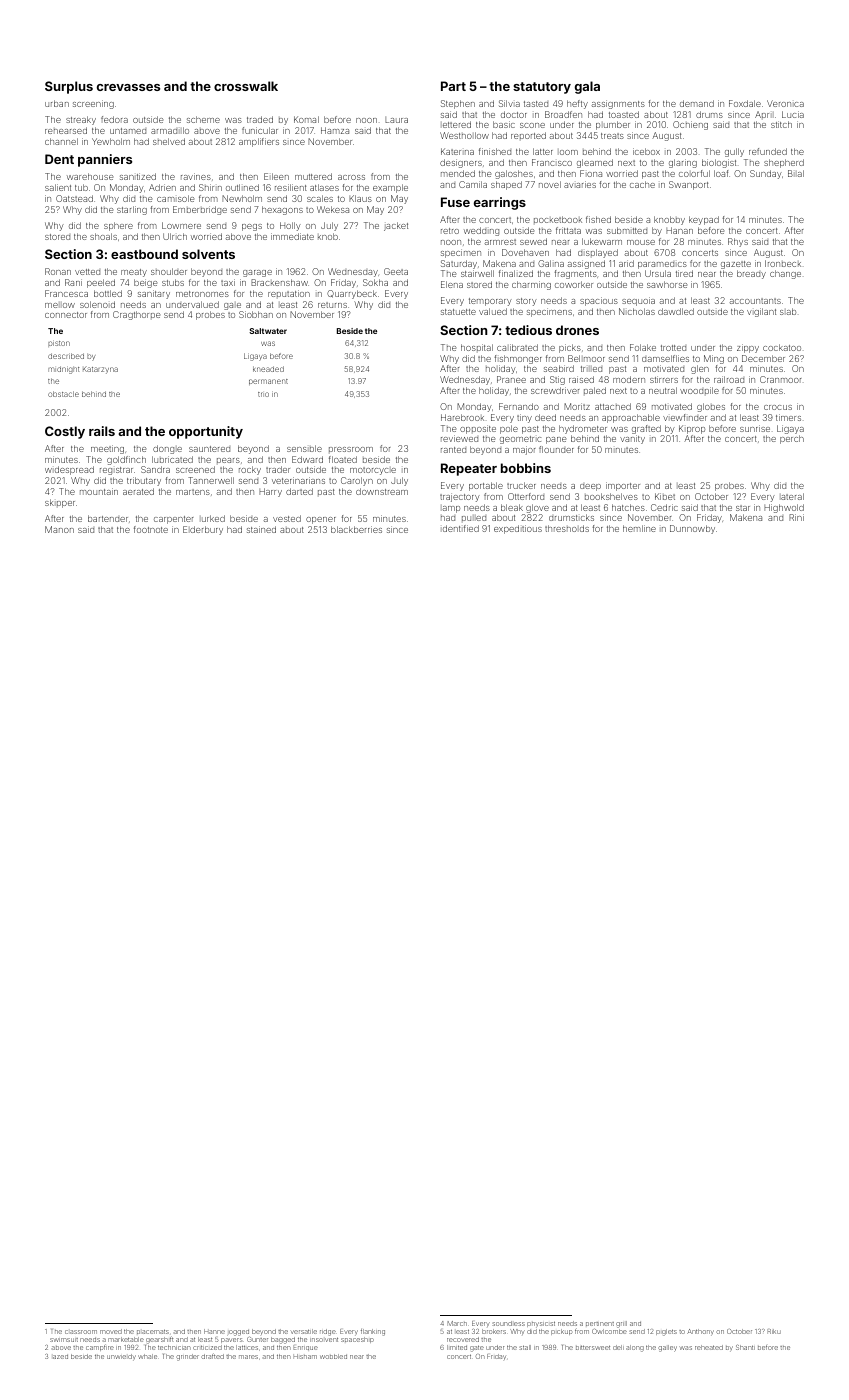  What do you see at coordinates (102, 431) in the page?
I see `rails` at bounding box center [102, 431].
